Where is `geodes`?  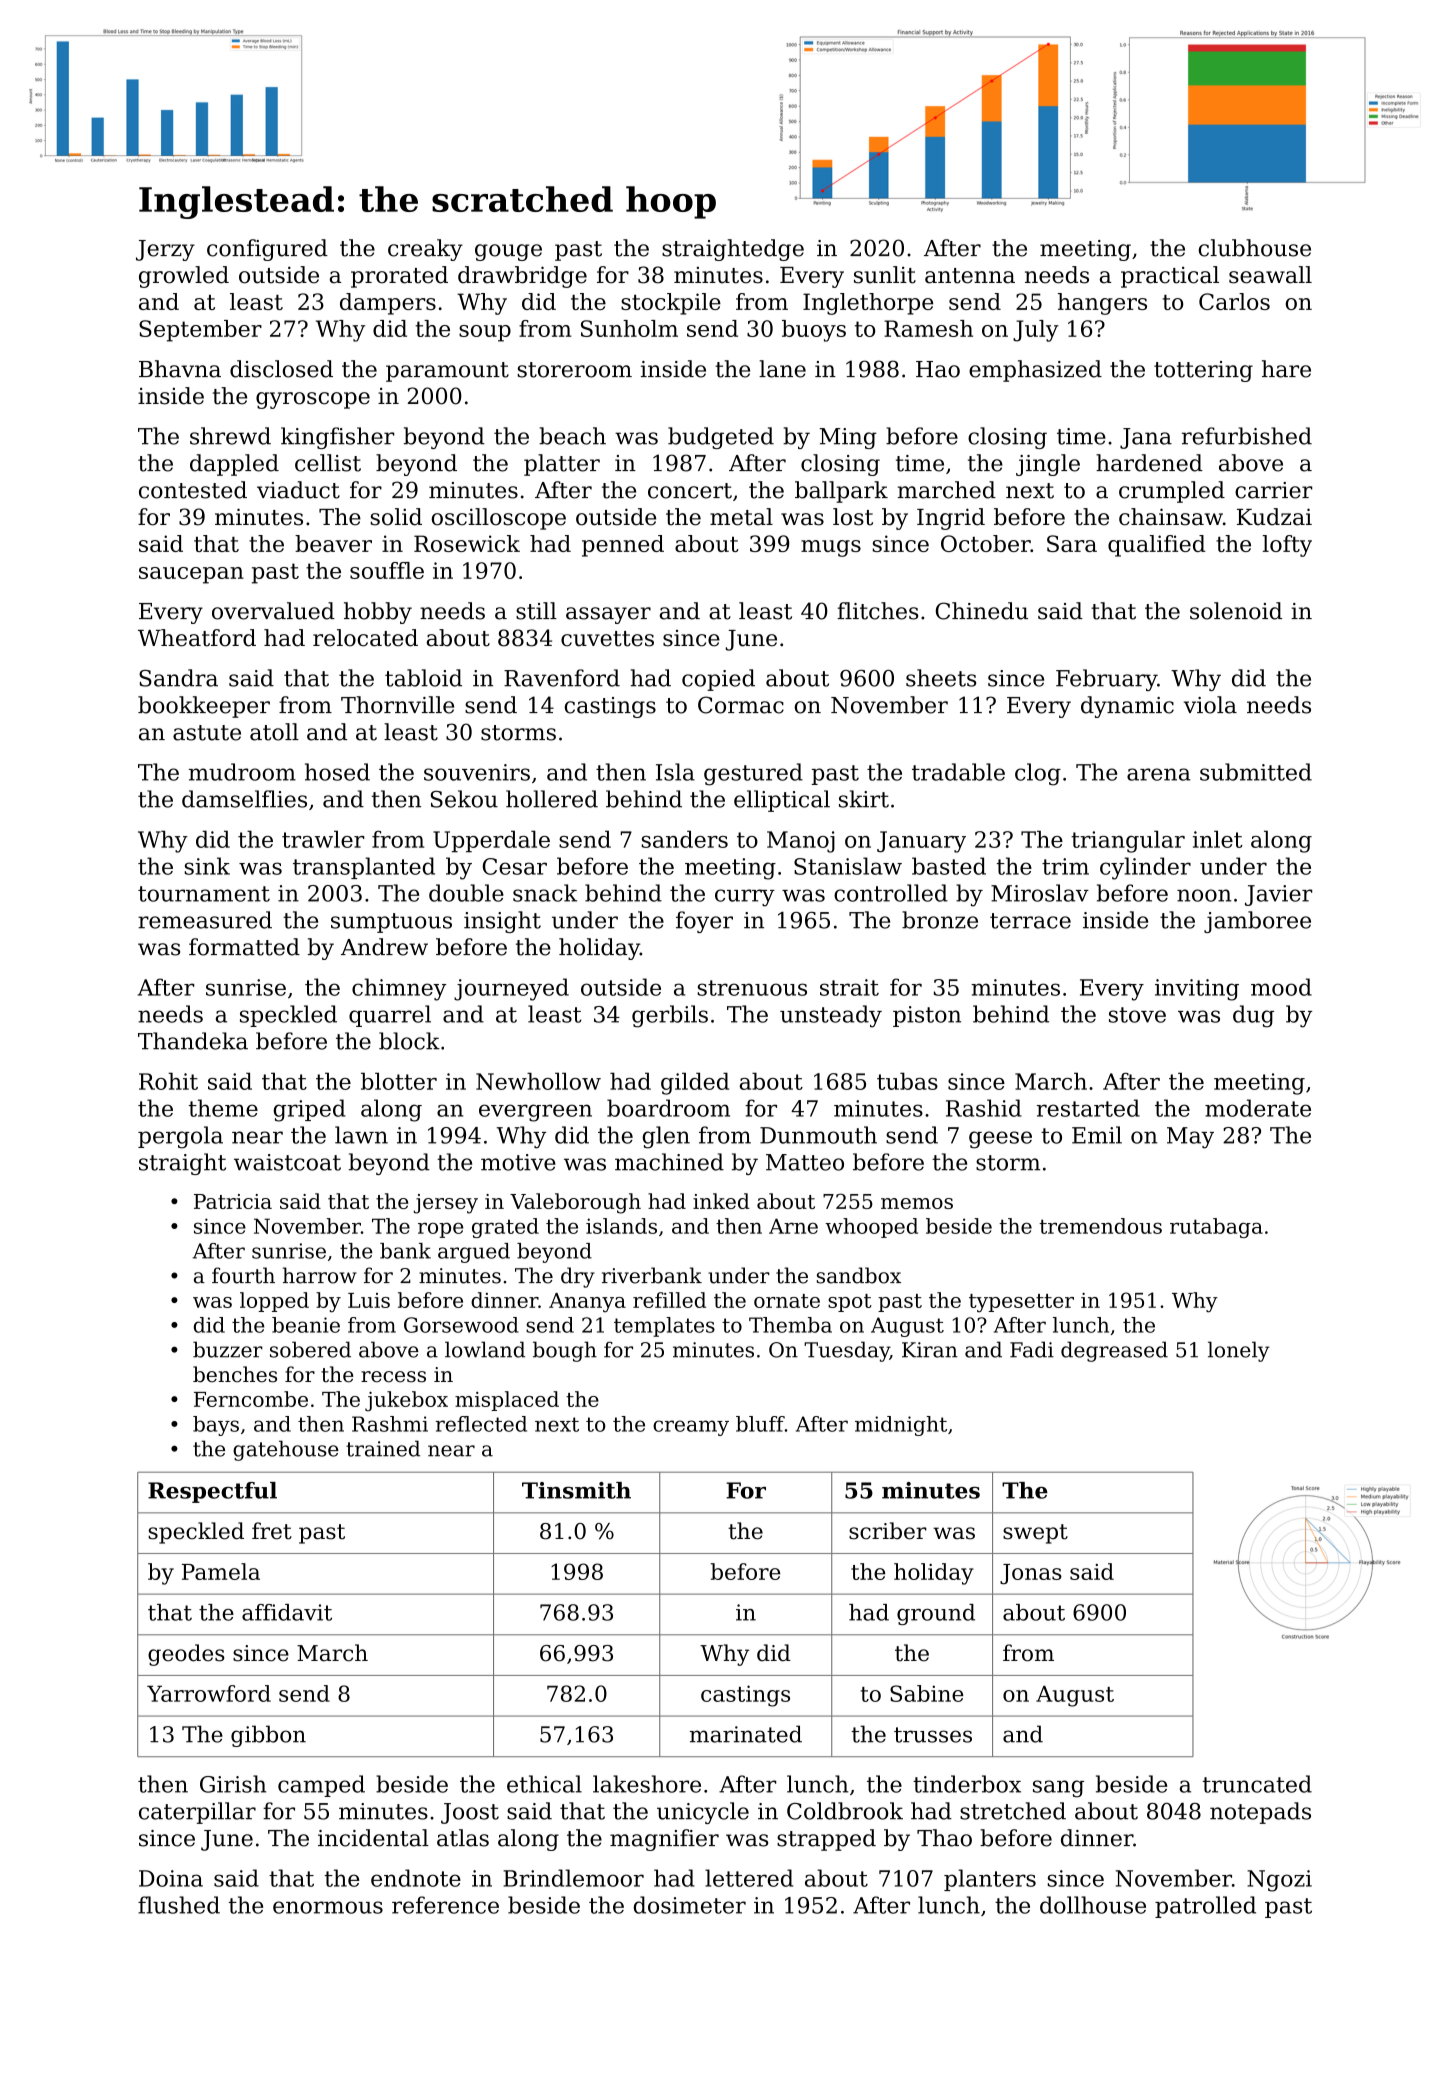
geodes is located at coordinates (186, 1655).
